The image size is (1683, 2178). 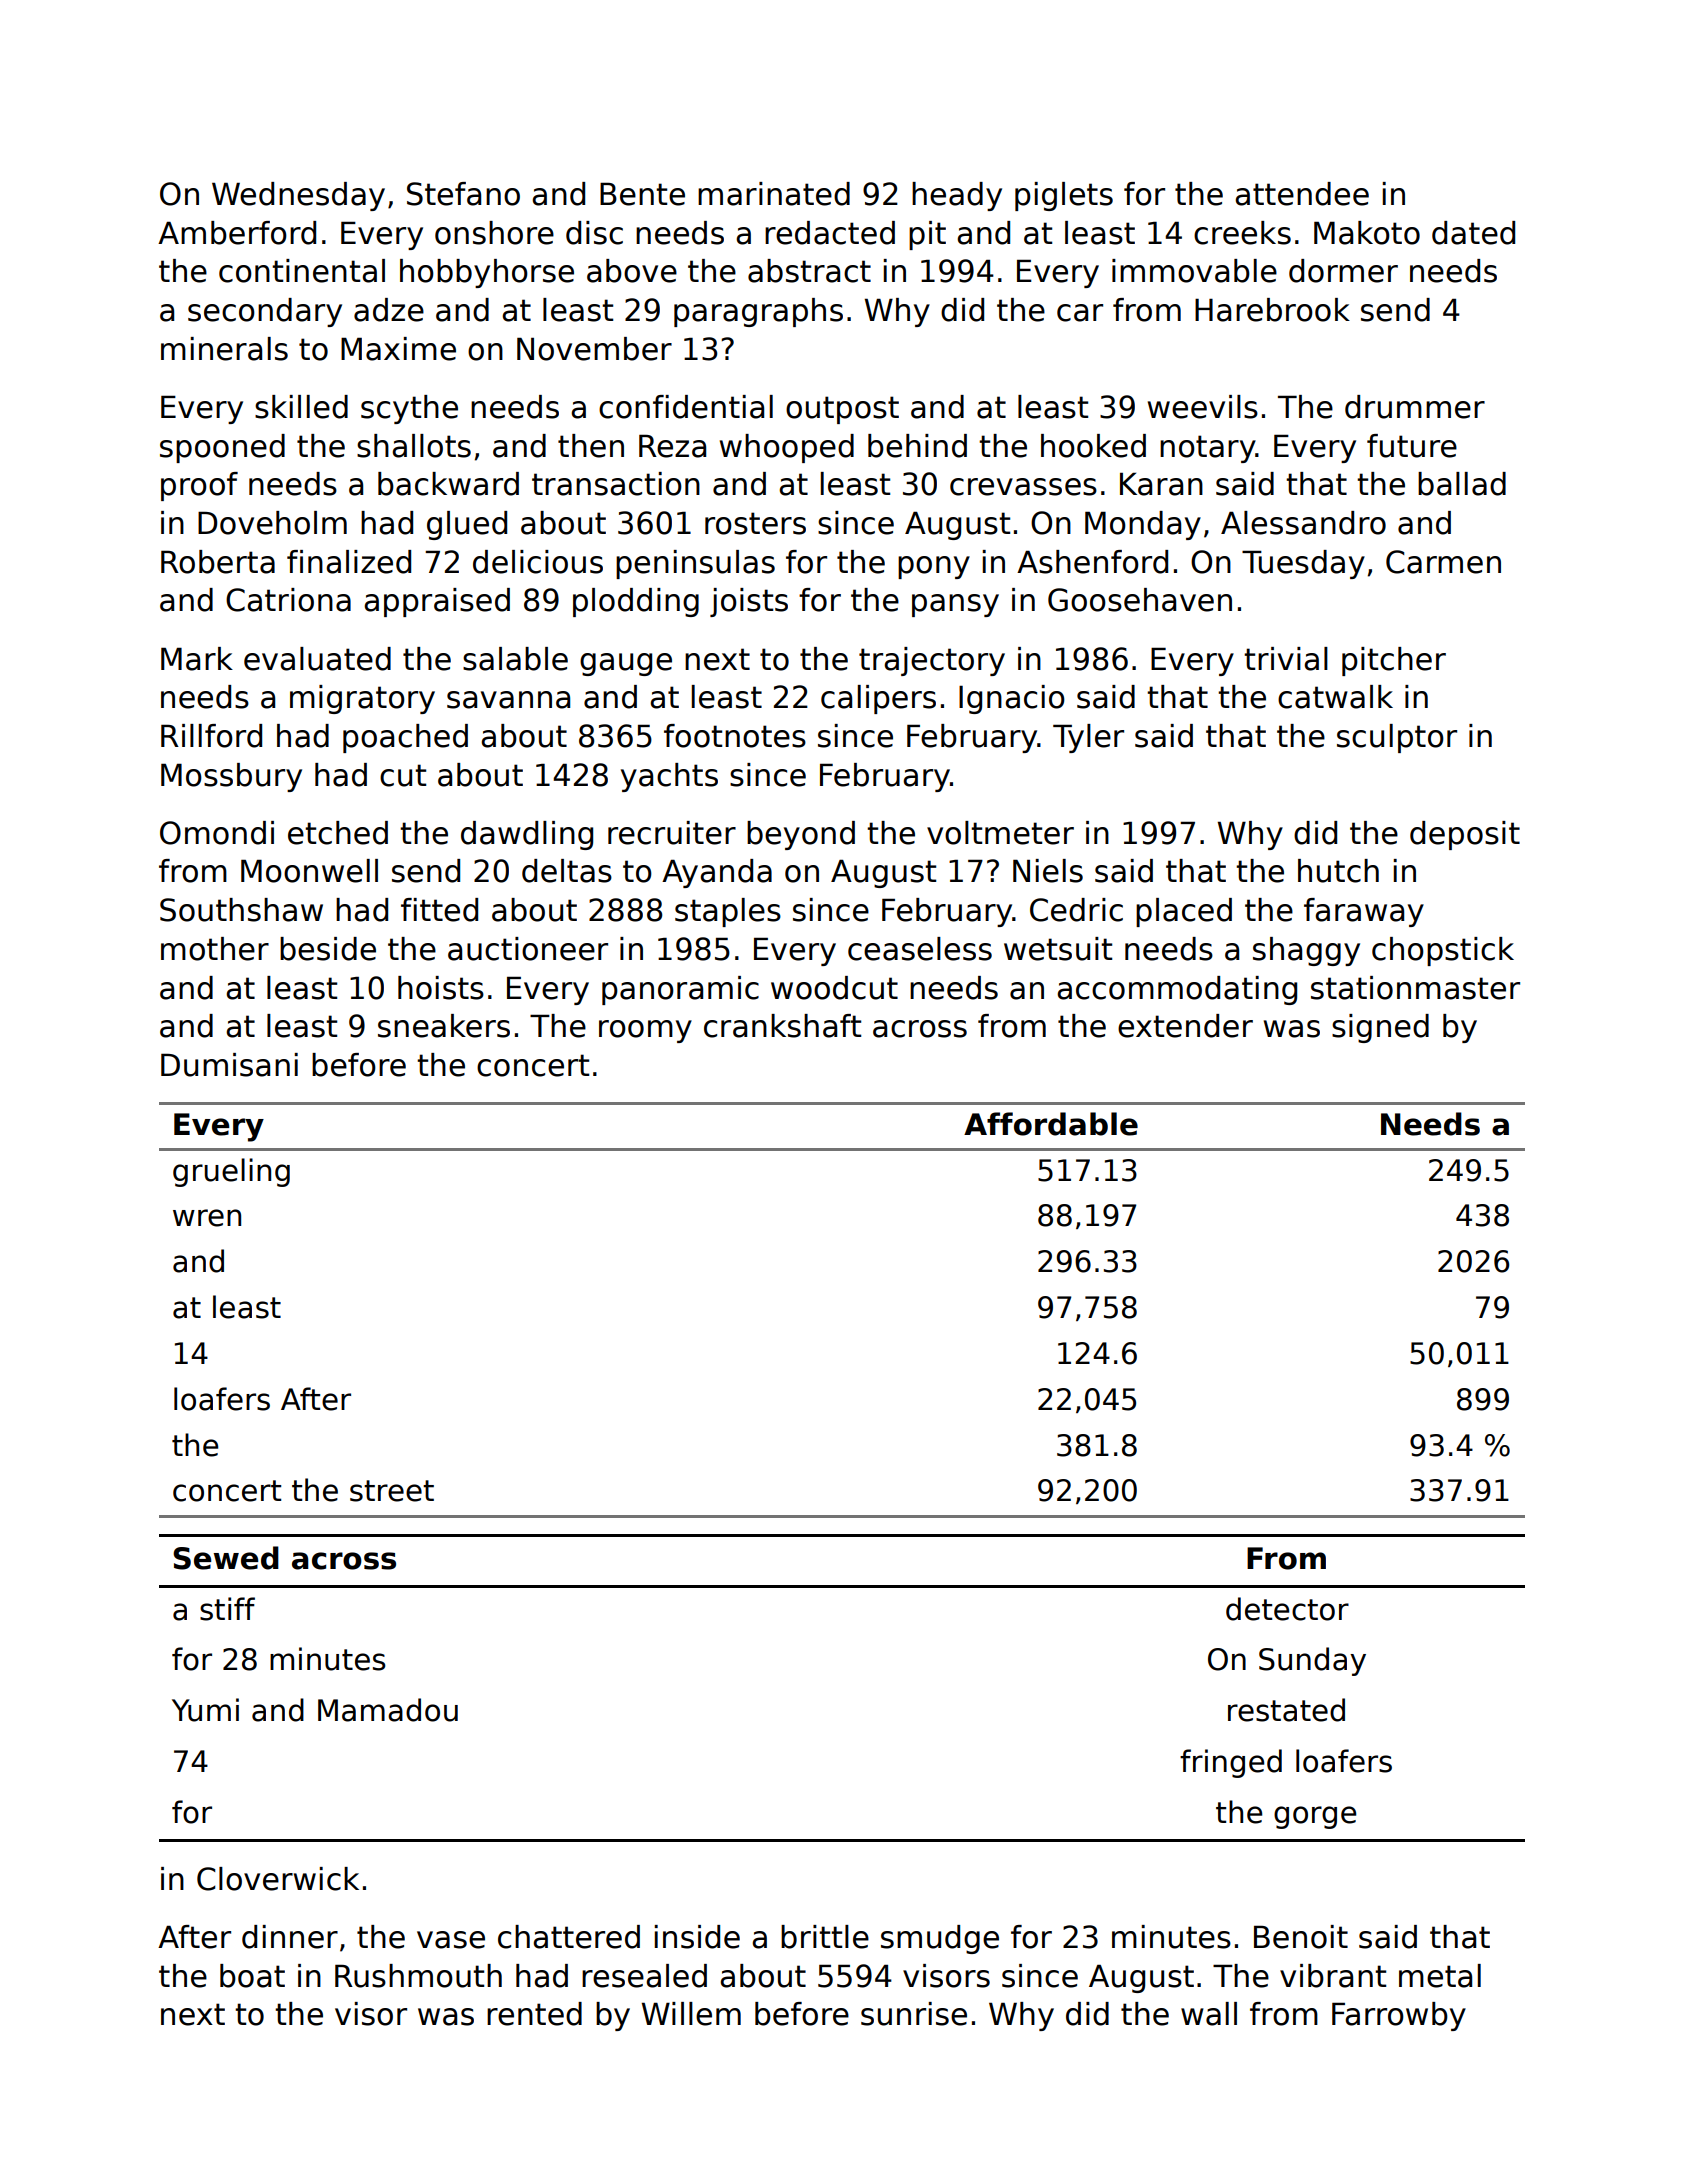 What do you see at coordinates (1302, 194) in the document?
I see `attendee` at bounding box center [1302, 194].
